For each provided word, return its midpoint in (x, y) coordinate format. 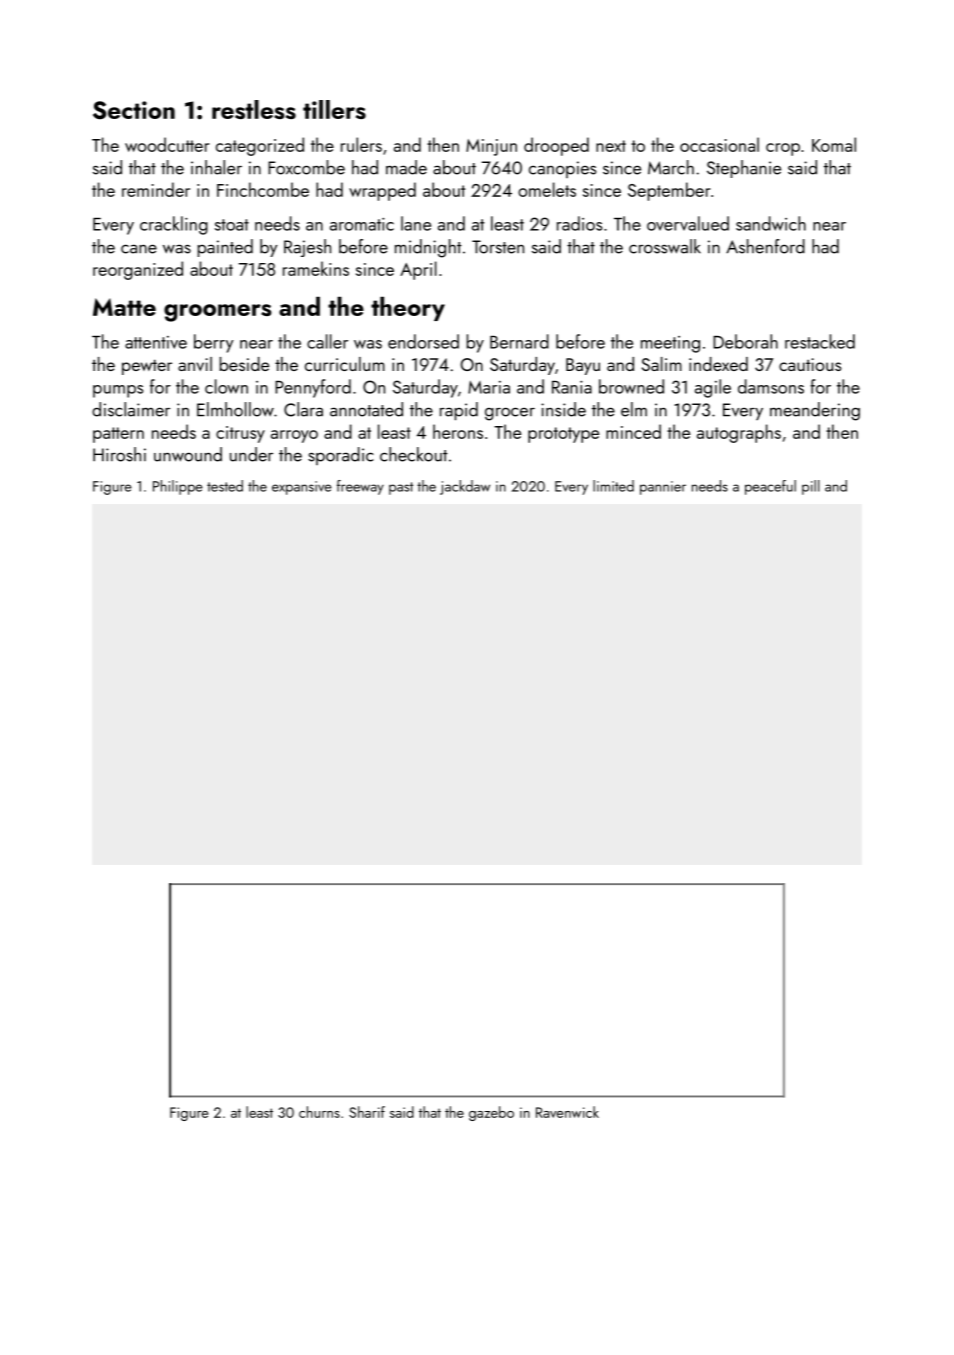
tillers (334, 109)
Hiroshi (119, 454)
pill (811, 487)
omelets (547, 189)
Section (134, 110)
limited (613, 486)
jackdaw (465, 487)
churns (319, 1112)
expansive (302, 488)
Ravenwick (567, 1112)
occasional (719, 144)
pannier (663, 488)
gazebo (491, 1113)
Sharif (367, 1112)
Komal (834, 144)
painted (225, 248)
